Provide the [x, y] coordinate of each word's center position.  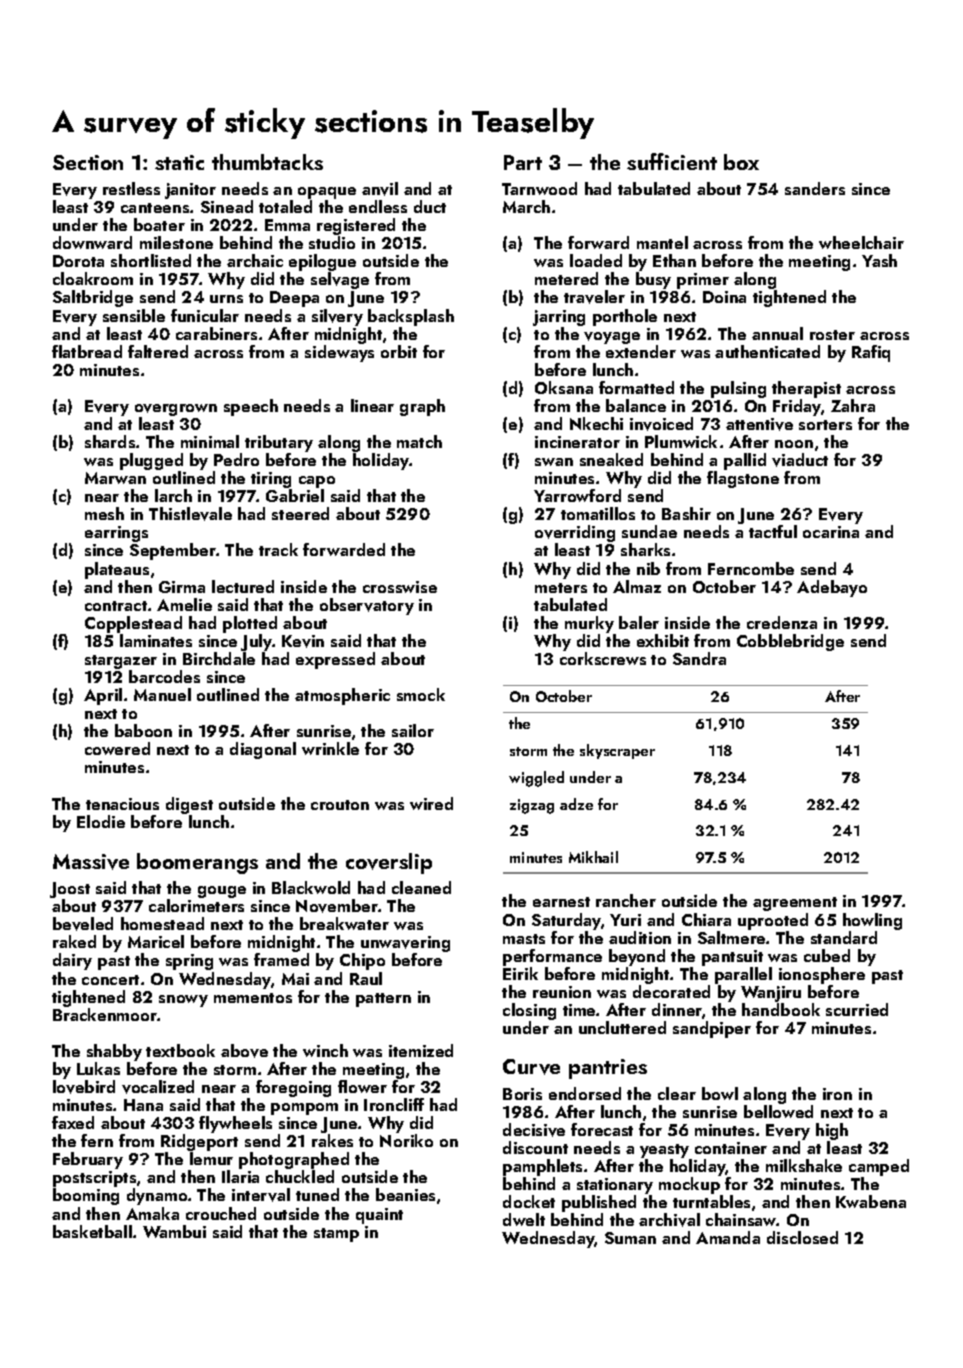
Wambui [174, 1231]
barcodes [164, 676]
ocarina [831, 532]
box [741, 162]
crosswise [400, 587]
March [526, 206]
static [179, 162]
